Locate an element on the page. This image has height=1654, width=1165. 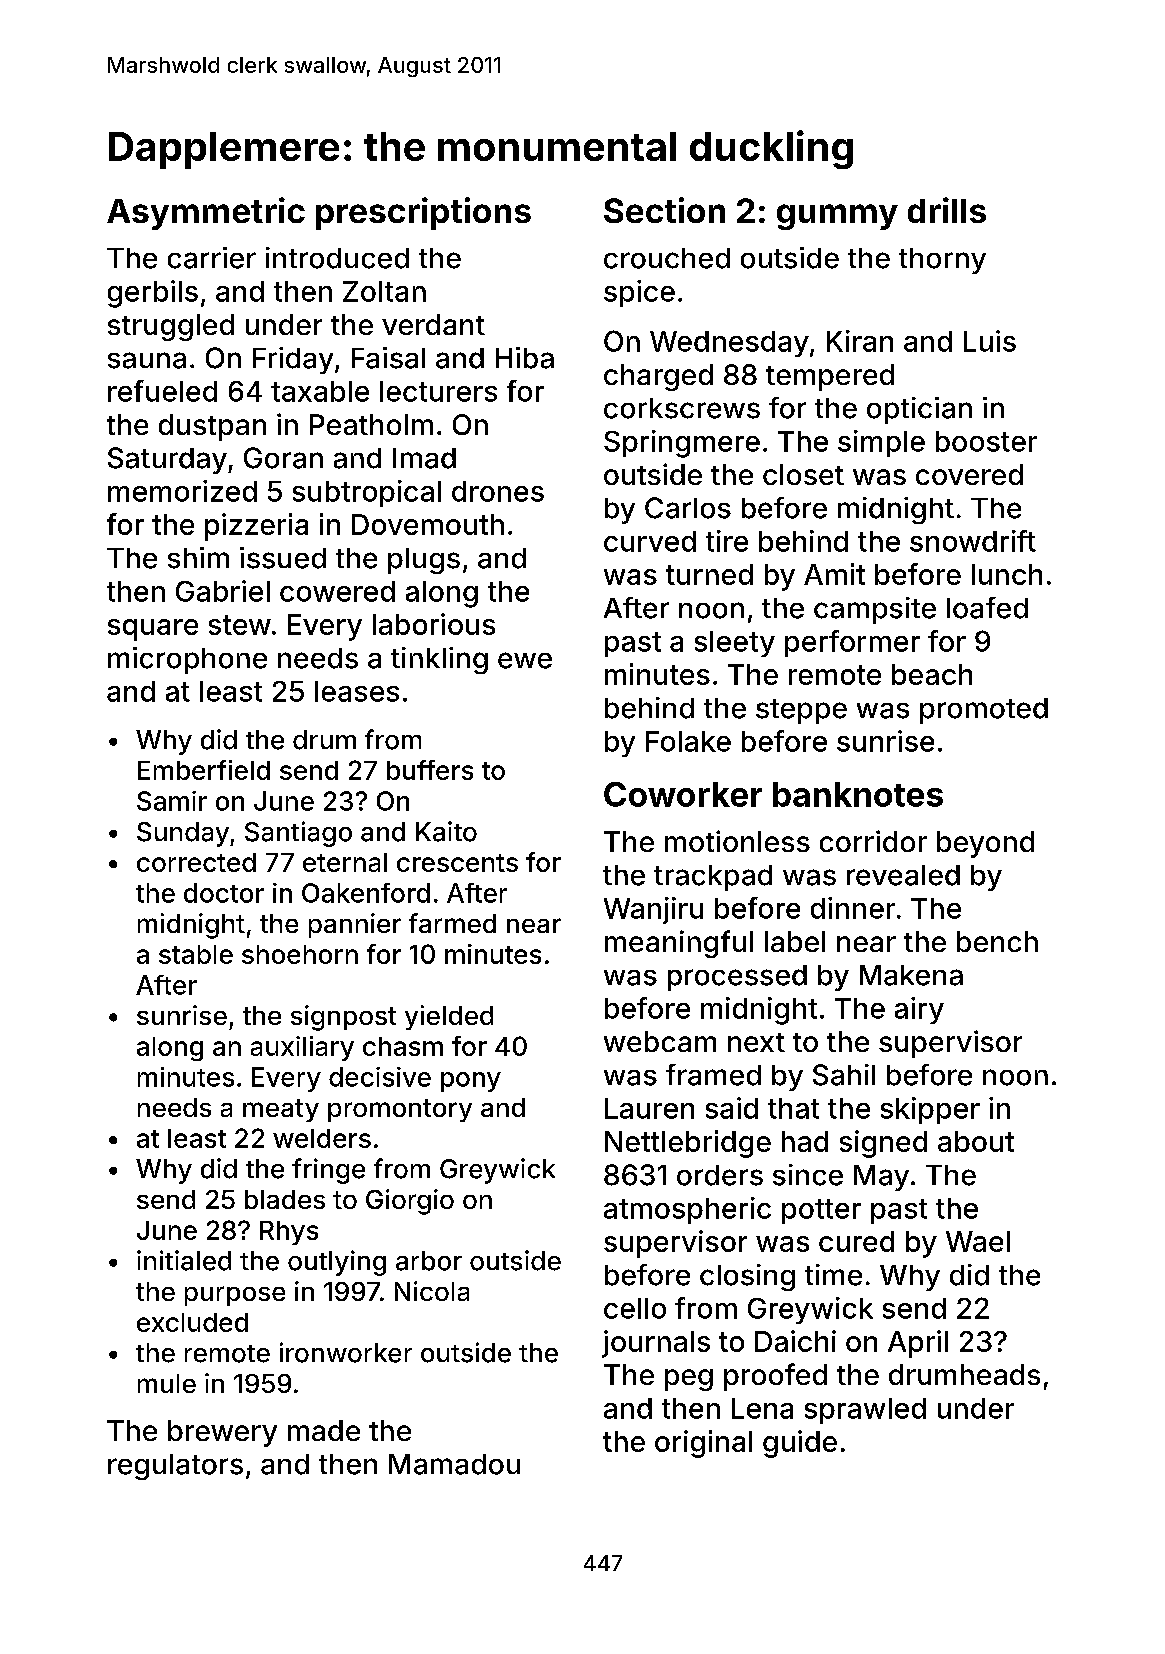
shoehorn is located at coordinates (300, 954).
